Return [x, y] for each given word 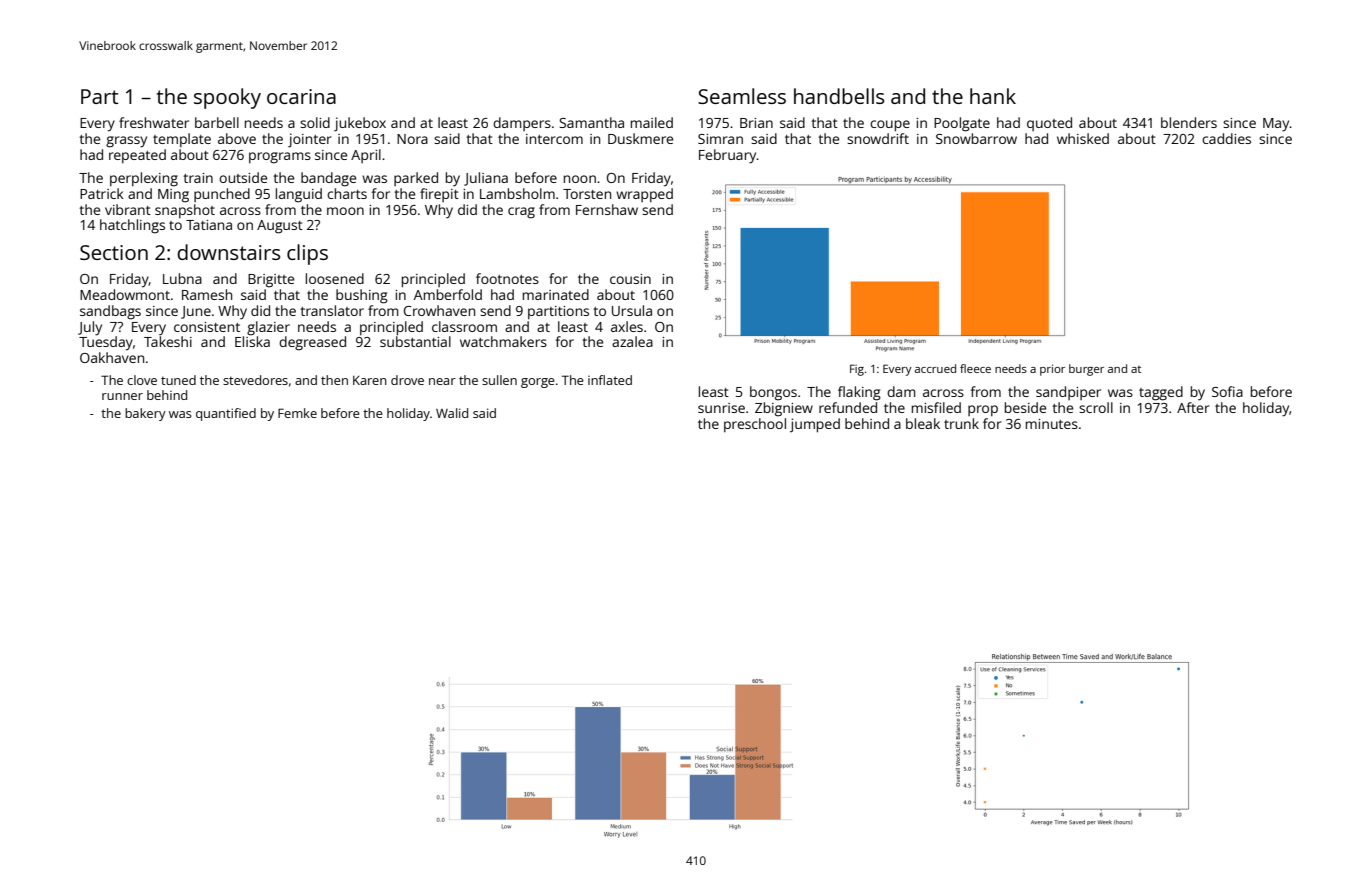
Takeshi [168, 341]
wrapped [644, 195]
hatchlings [132, 226]
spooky [227, 98]
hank [993, 96]
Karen [370, 380]
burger [1086, 370]
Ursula [632, 310]
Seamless [742, 96]
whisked [1083, 138]
